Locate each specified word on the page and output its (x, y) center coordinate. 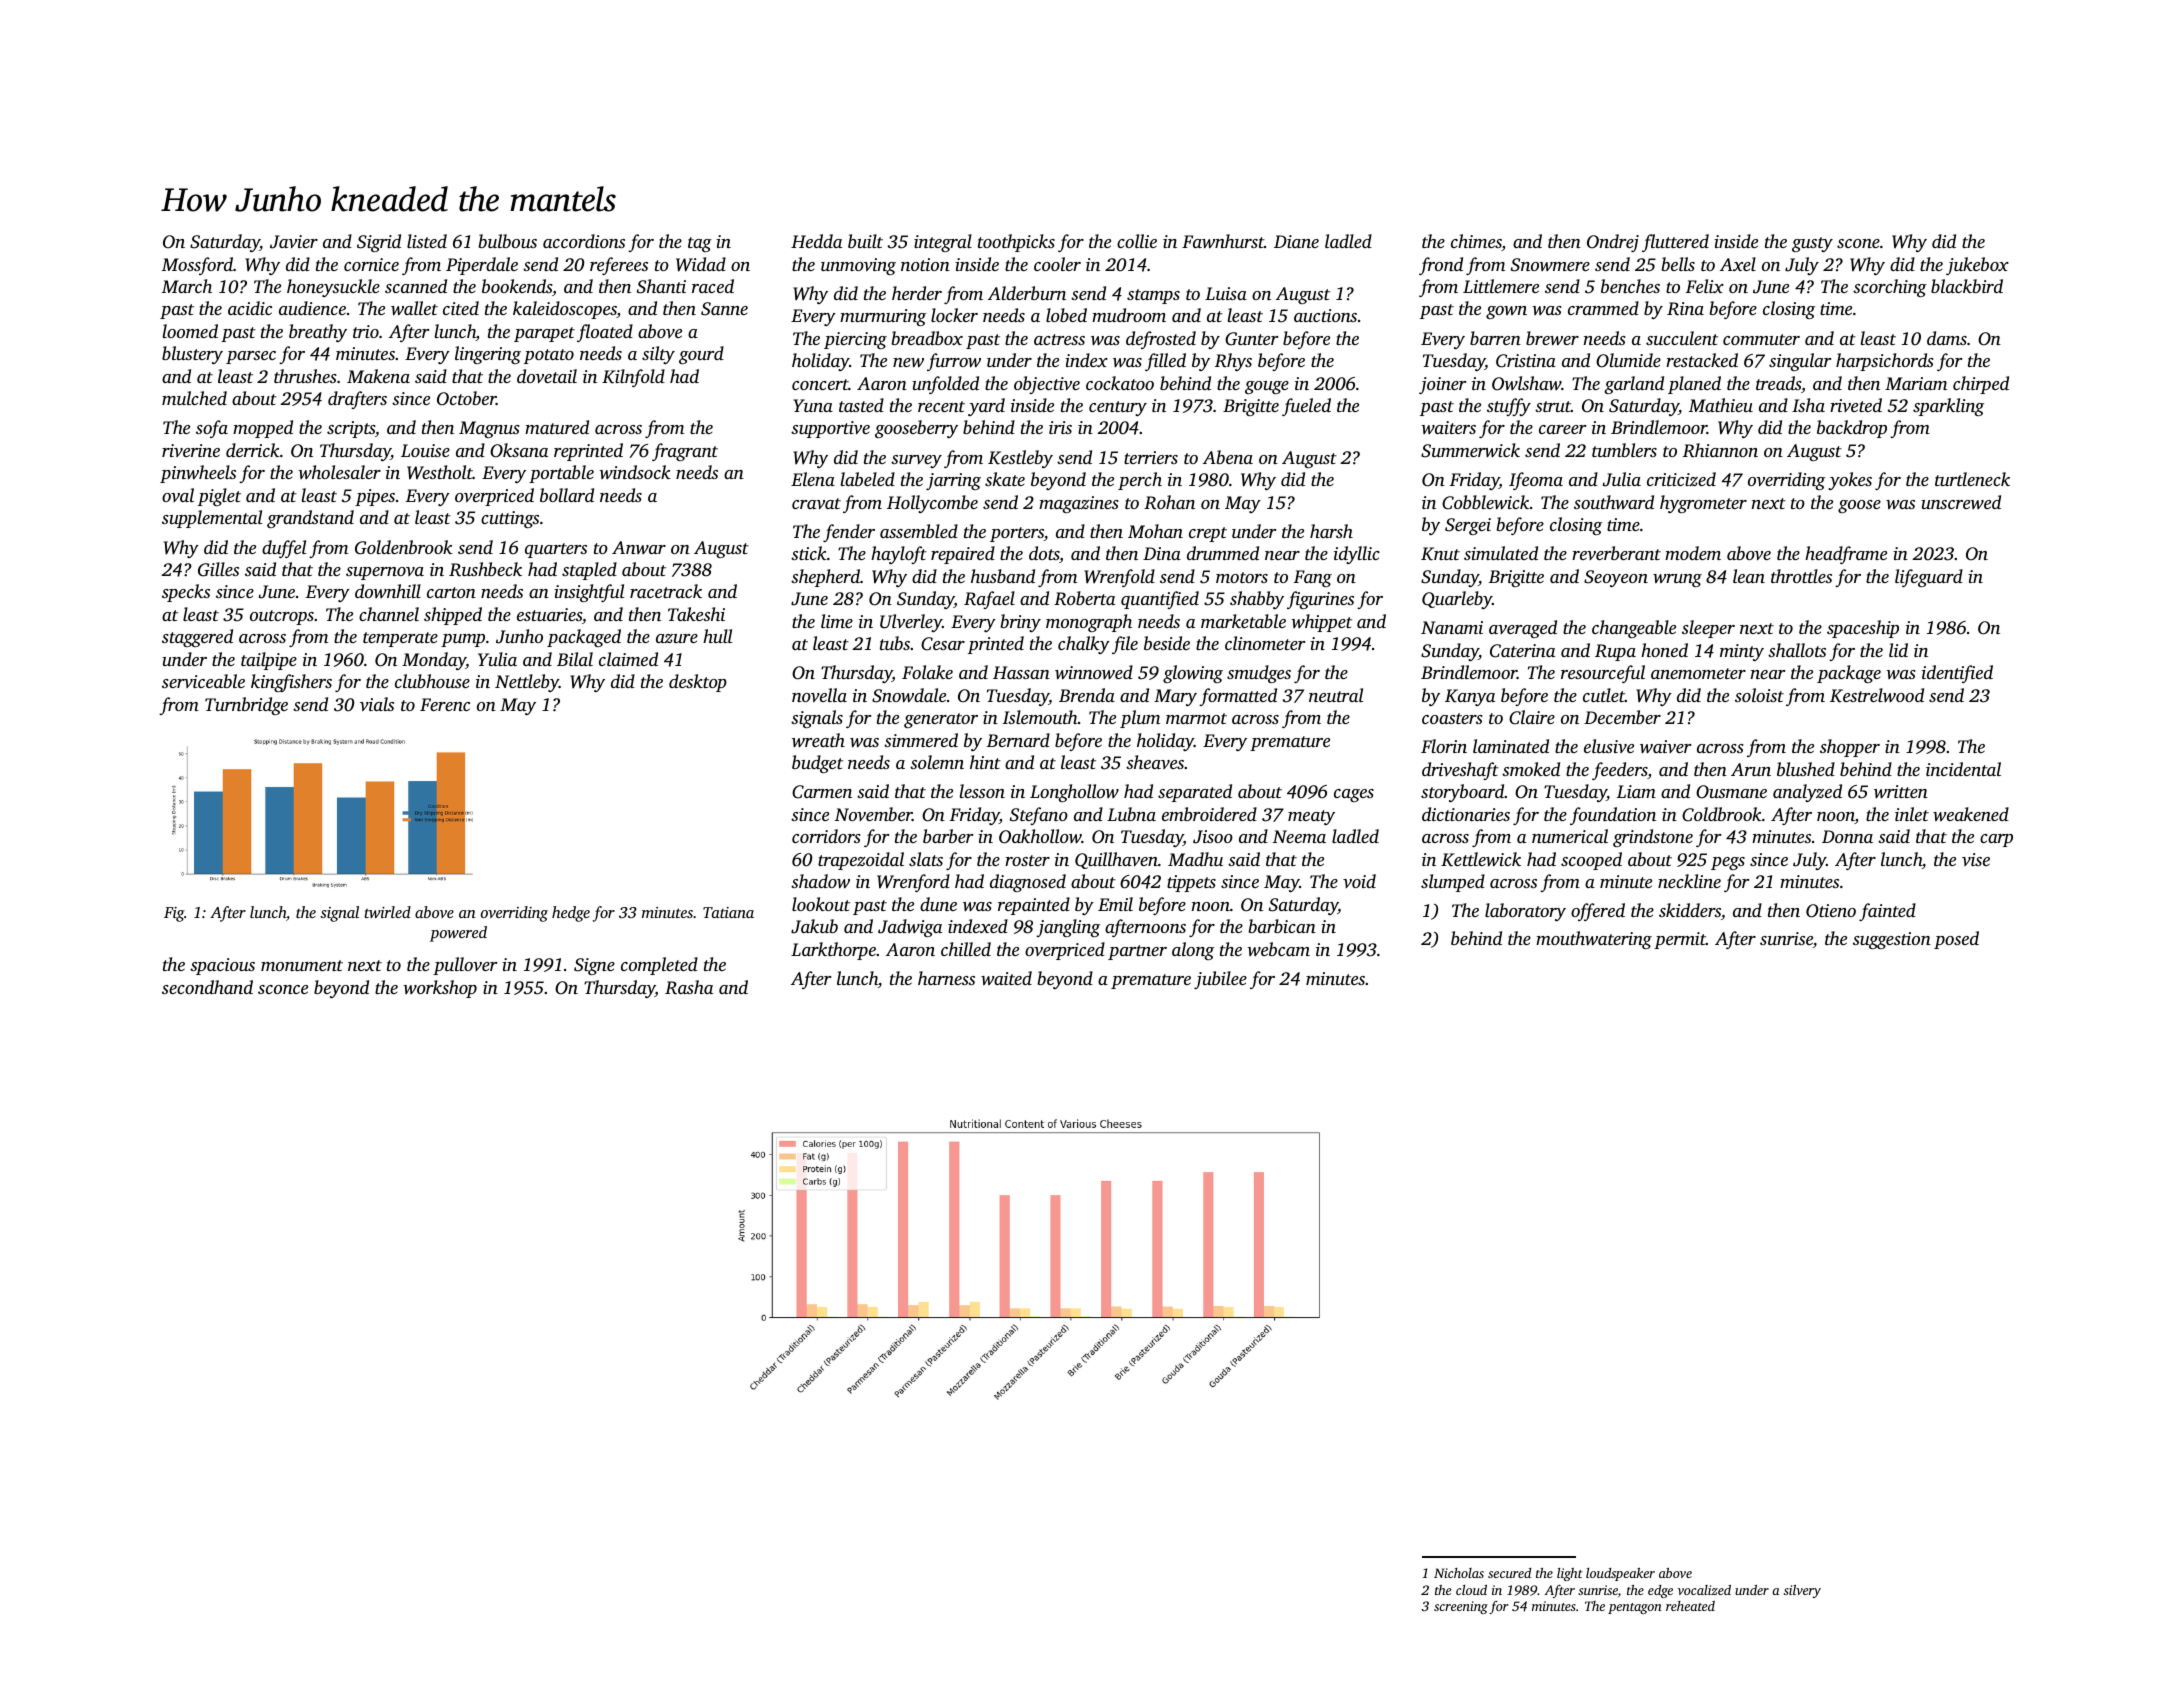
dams (1947, 338)
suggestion (1892, 940)
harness (946, 978)
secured (1509, 1573)
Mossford (197, 266)
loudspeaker (1620, 1574)
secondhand (207, 987)
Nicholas (1459, 1573)
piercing (855, 340)
